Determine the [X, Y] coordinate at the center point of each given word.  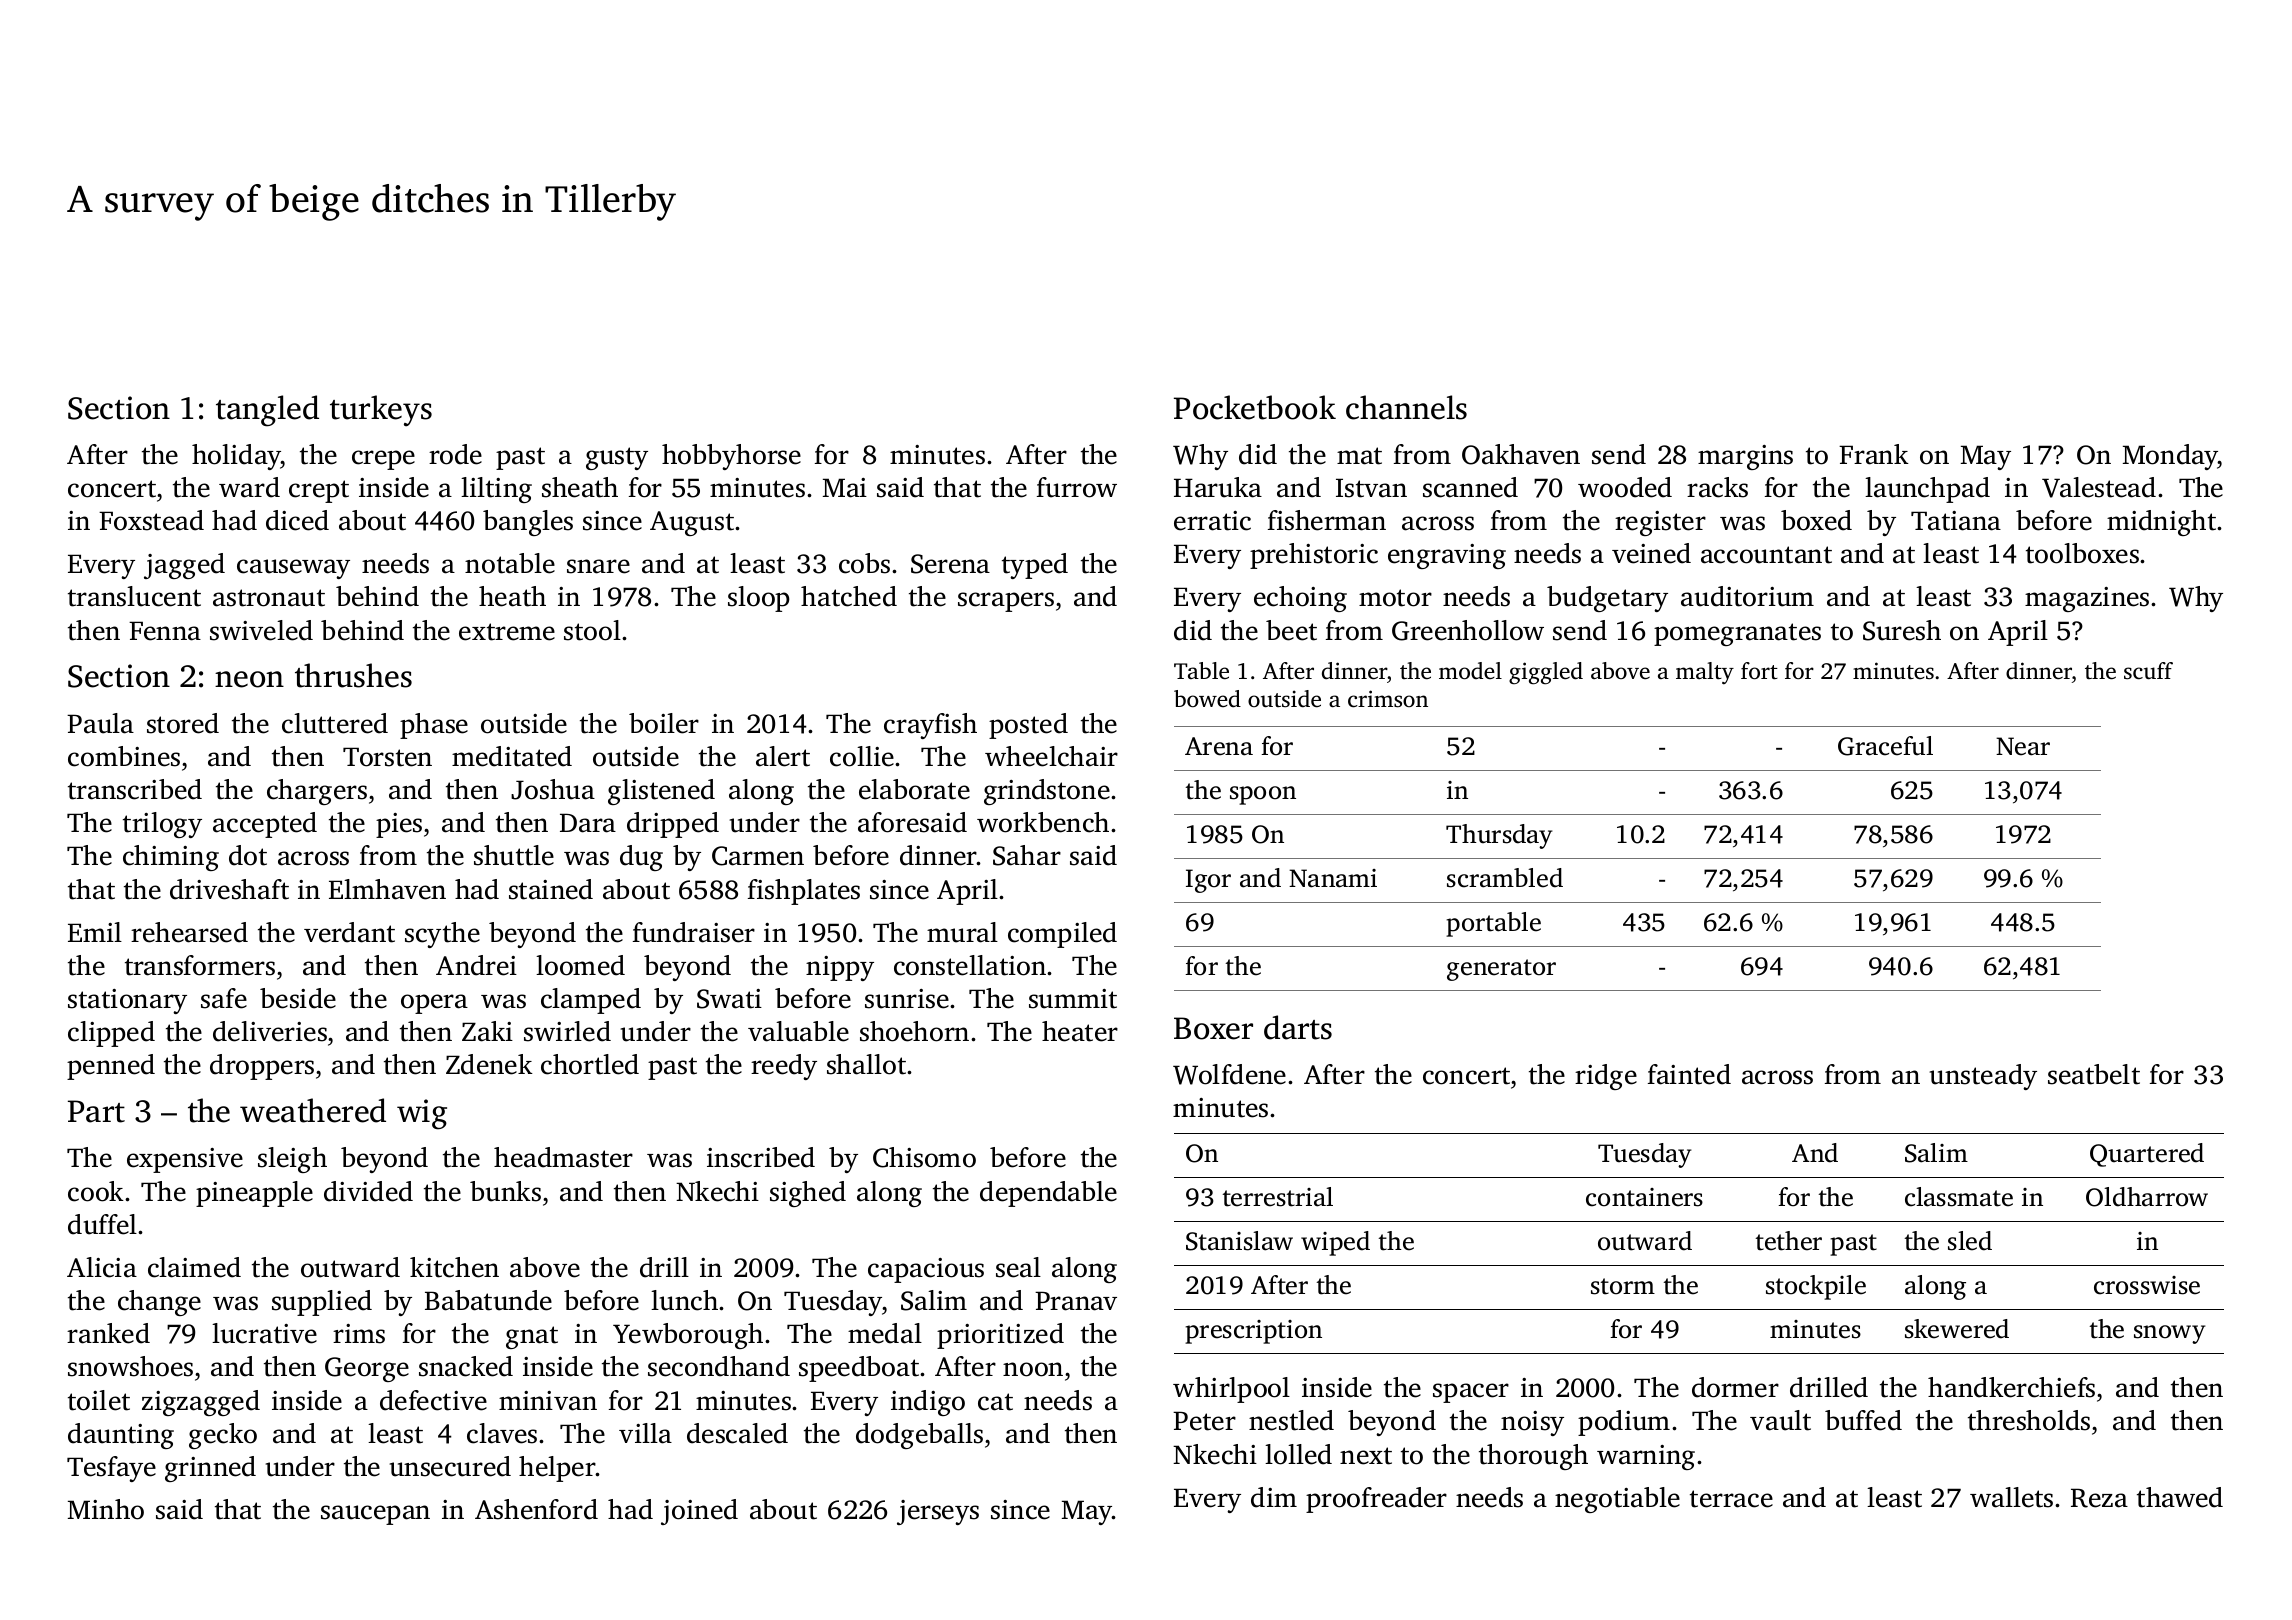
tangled [267, 411]
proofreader [1376, 1500]
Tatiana [1956, 521]
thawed [2180, 1497]
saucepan [375, 1515]
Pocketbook [1255, 407]
